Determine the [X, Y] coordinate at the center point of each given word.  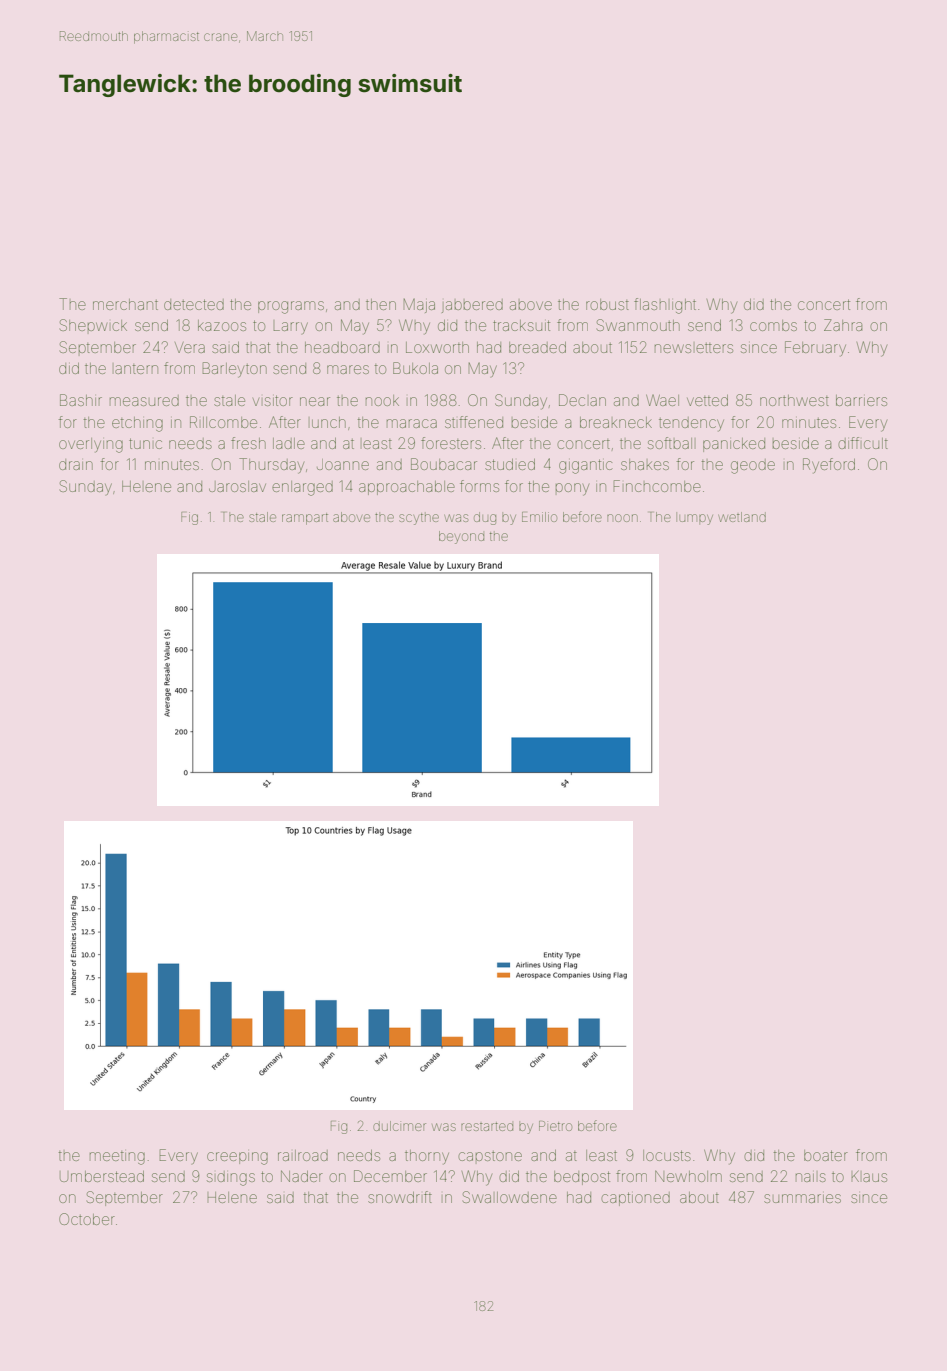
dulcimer [399, 1126]
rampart [305, 519]
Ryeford [829, 465]
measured [144, 400]
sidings [231, 1178]
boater [826, 1155]
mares [348, 369]
